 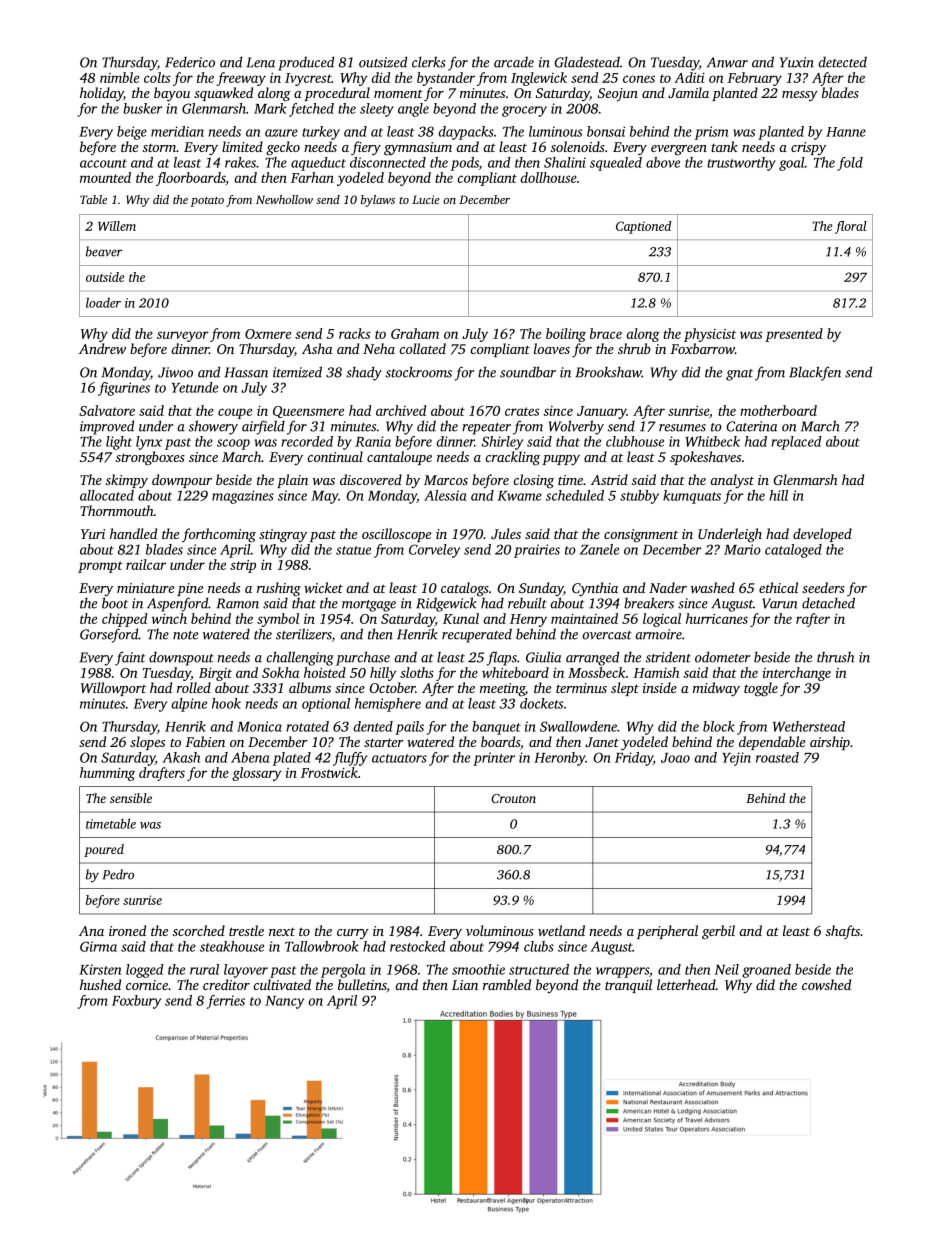 What do you see at coordinates (418, 946) in the screenshot?
I see `restocked` at bounding box center [418, 946].
